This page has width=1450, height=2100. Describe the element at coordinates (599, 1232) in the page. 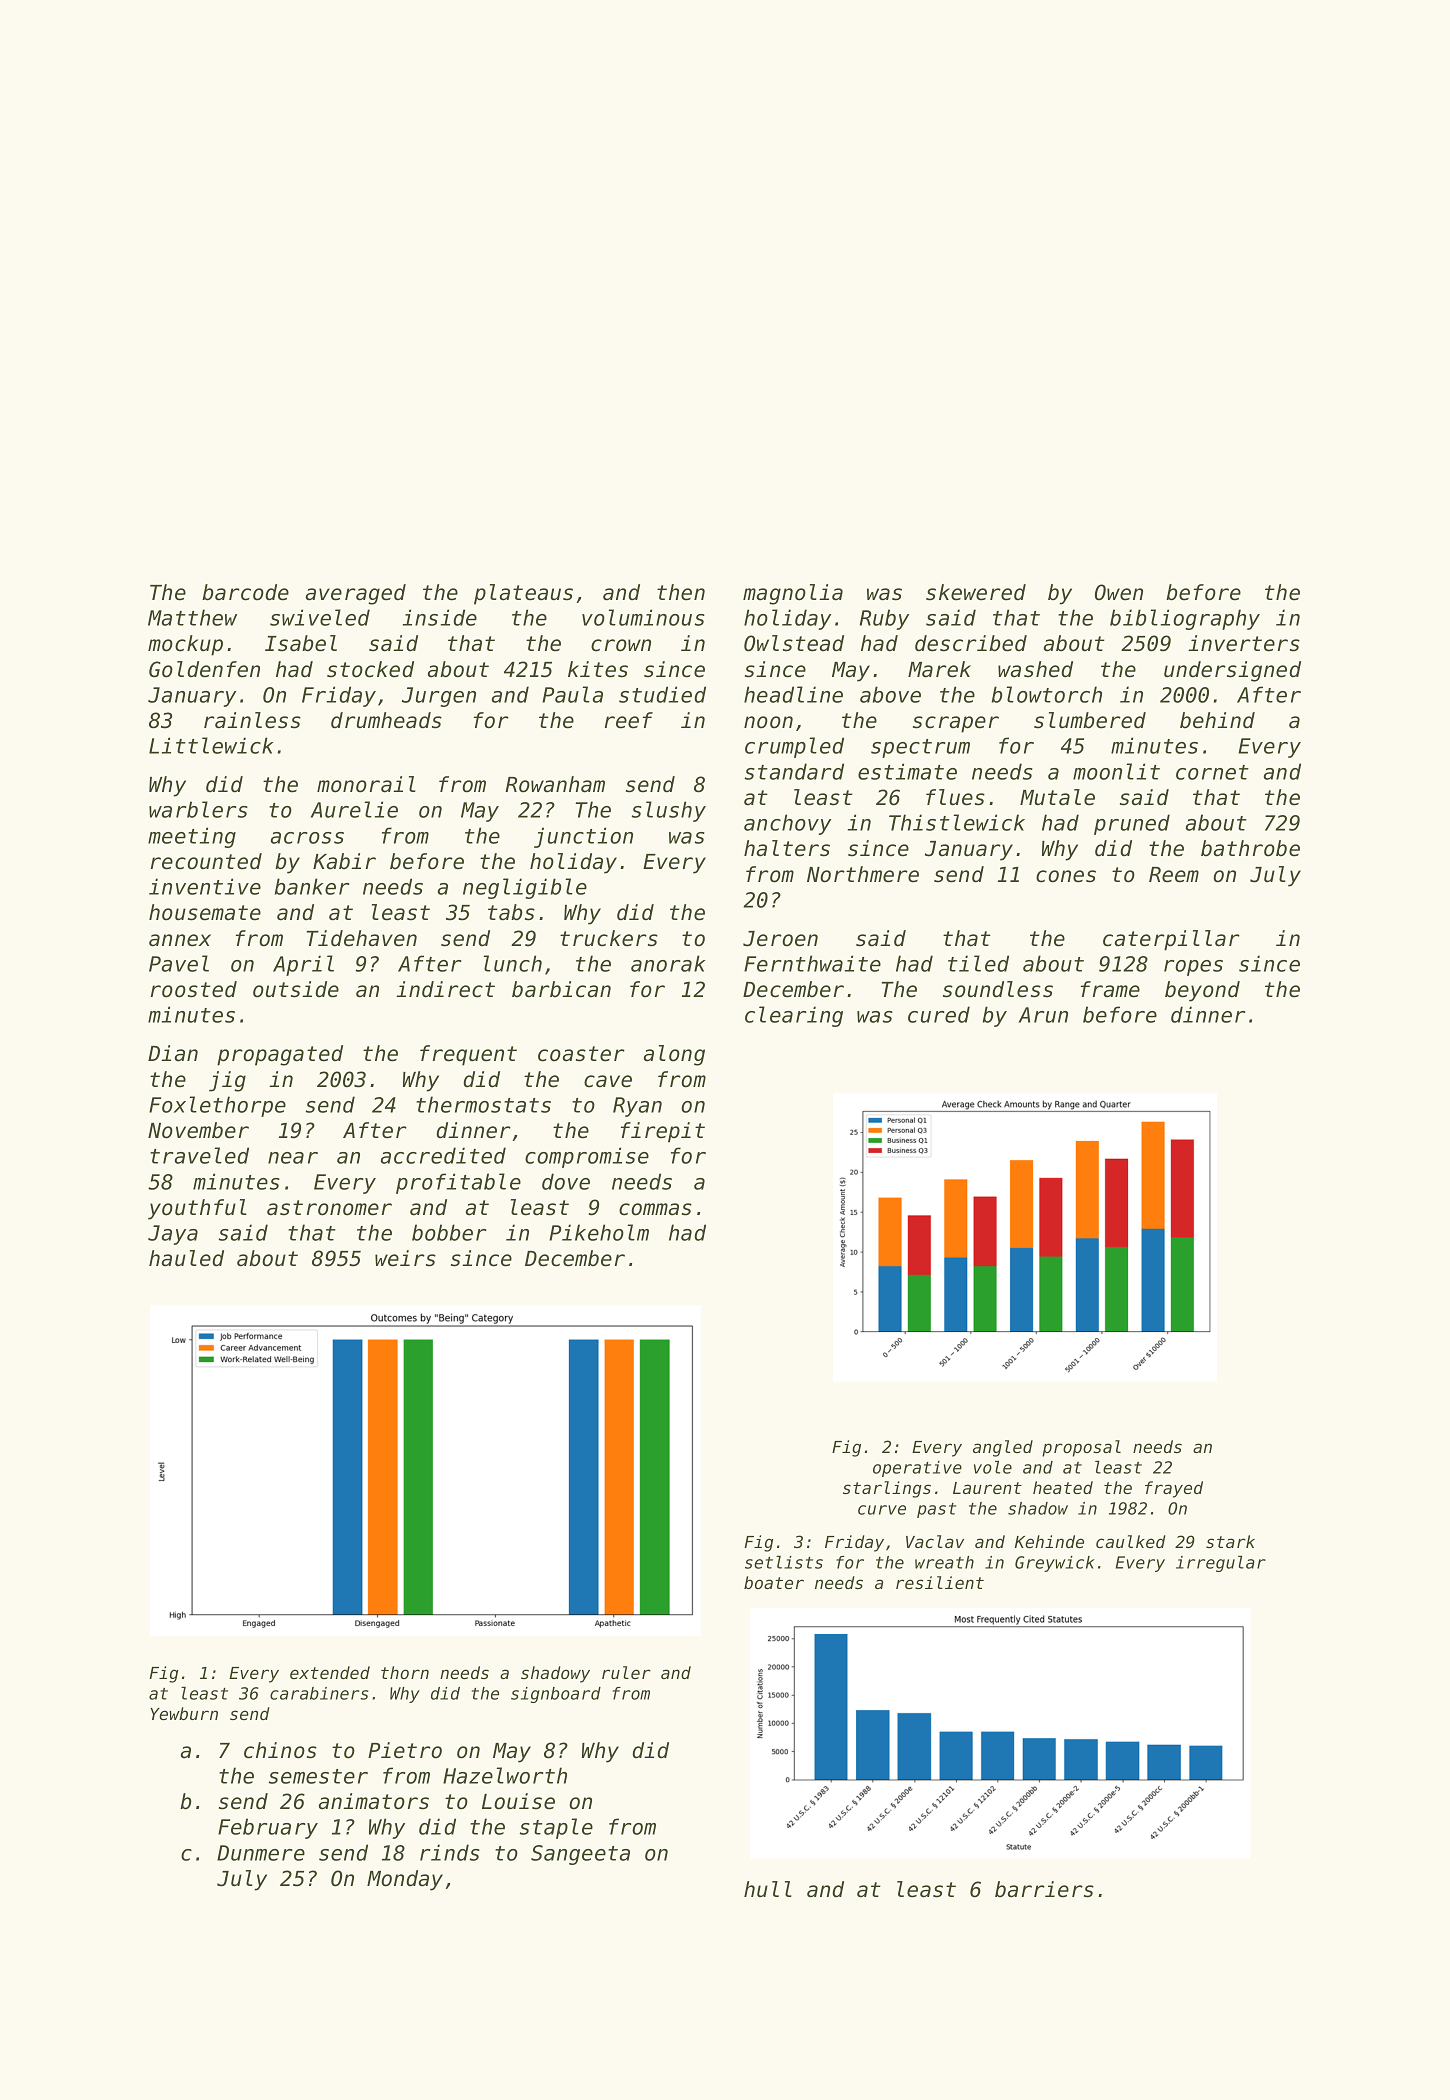

I see `Pikeholm` at that location.
